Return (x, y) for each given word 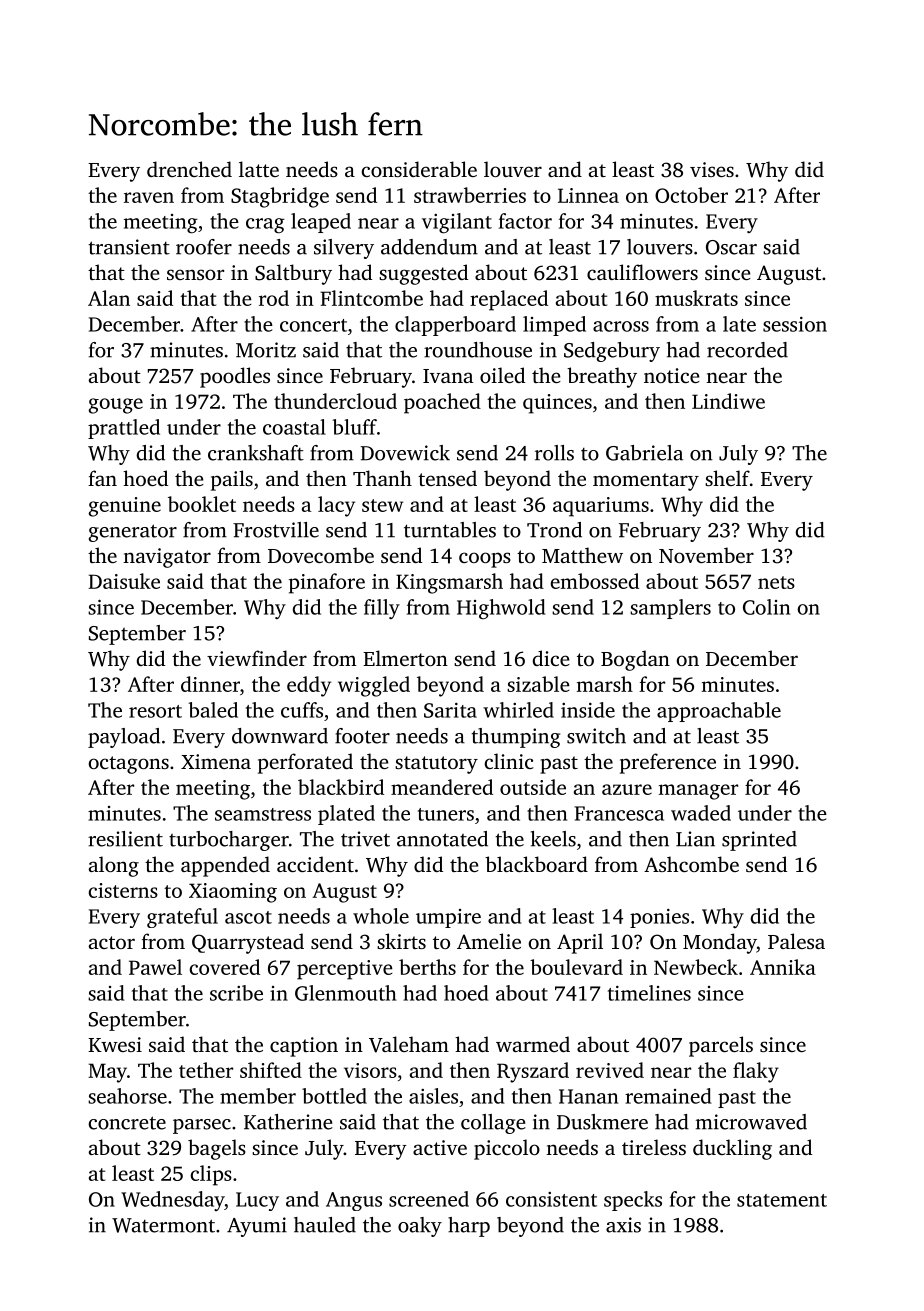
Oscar (731, 247)
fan (102, 478)
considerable (419, 169)
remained (668, 1096)
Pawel (155, 967)
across (621, 326)
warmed (533, 1044)
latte (259, 169)
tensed (447, 478)
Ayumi (257, 1227)
